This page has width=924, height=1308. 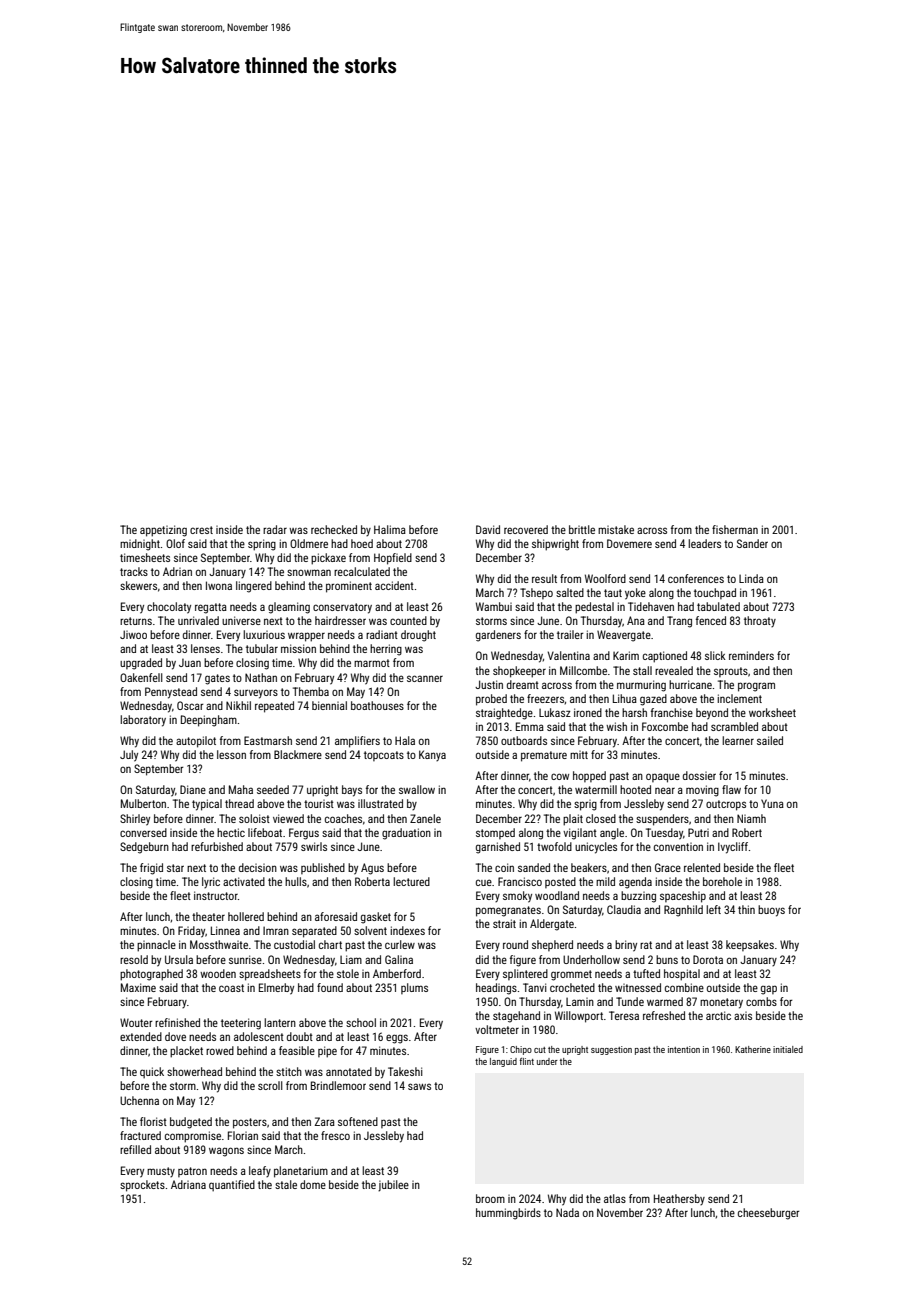 What do you see at coordinates (382, 634) in the page?
I see `radiant` at bounding box center [382, 634].
